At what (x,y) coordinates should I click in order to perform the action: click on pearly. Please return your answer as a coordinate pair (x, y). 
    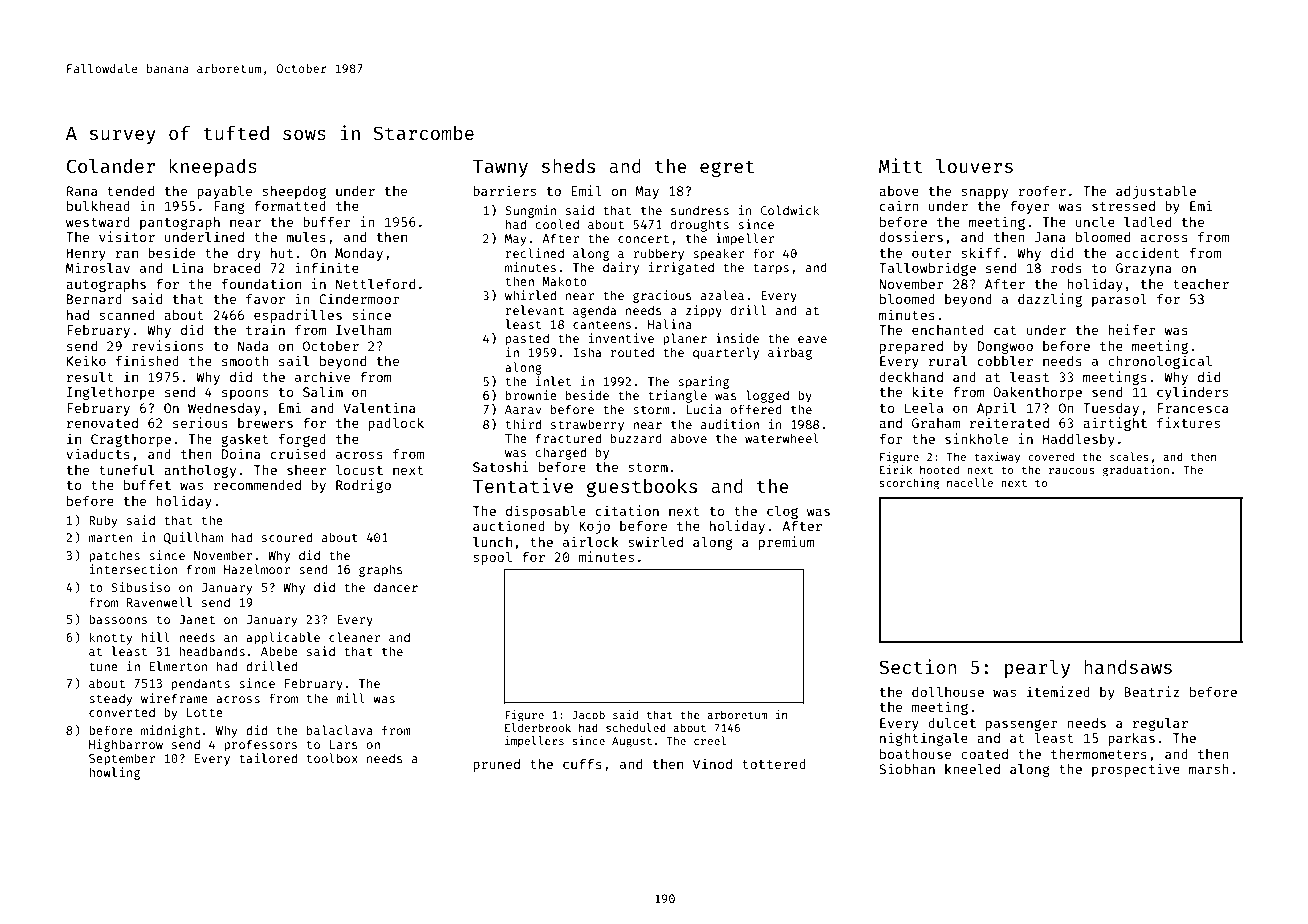
    Looking at the image, I should click on (1037, 668).
